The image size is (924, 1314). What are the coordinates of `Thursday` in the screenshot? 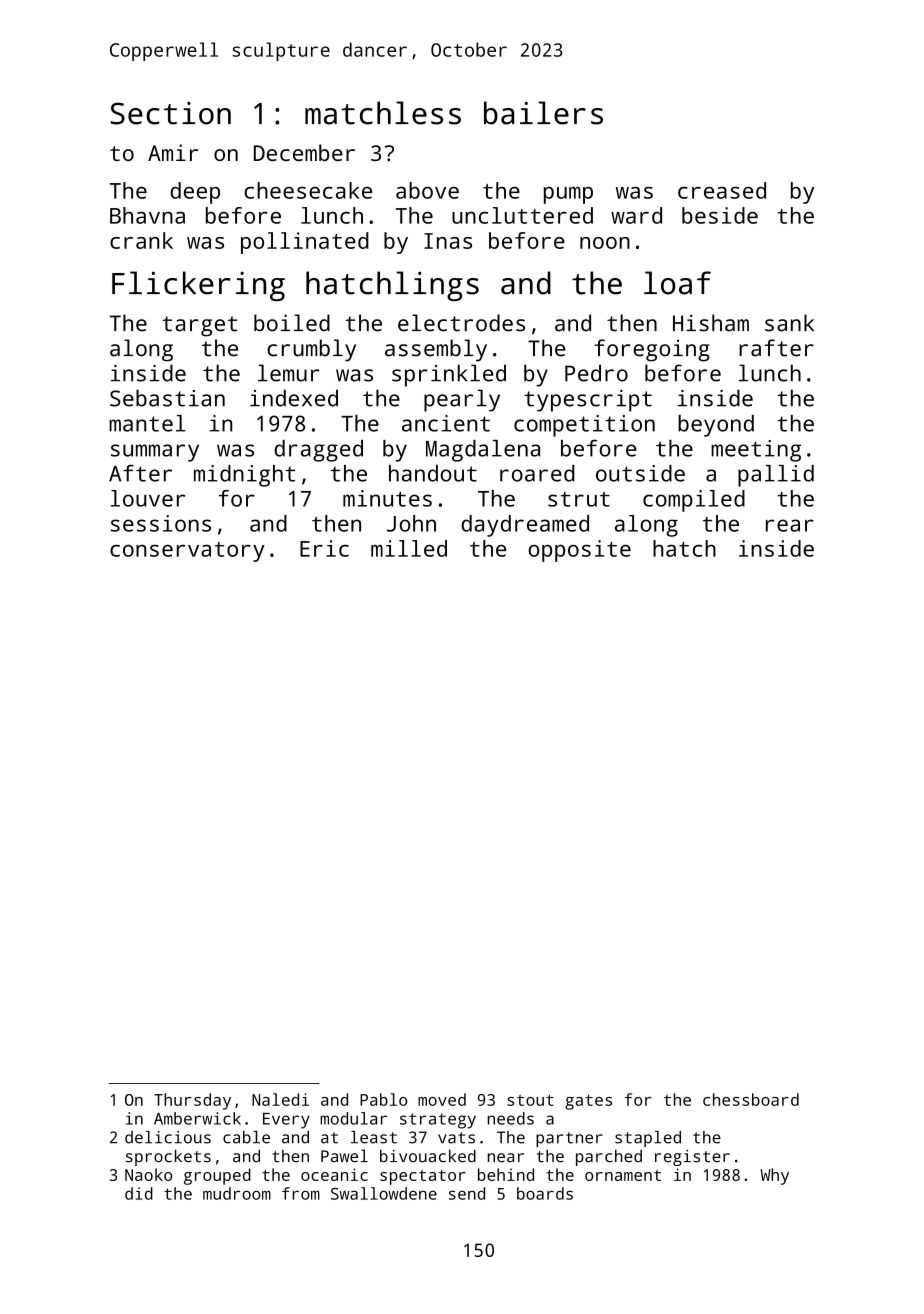 It's located at (192, 1101).
